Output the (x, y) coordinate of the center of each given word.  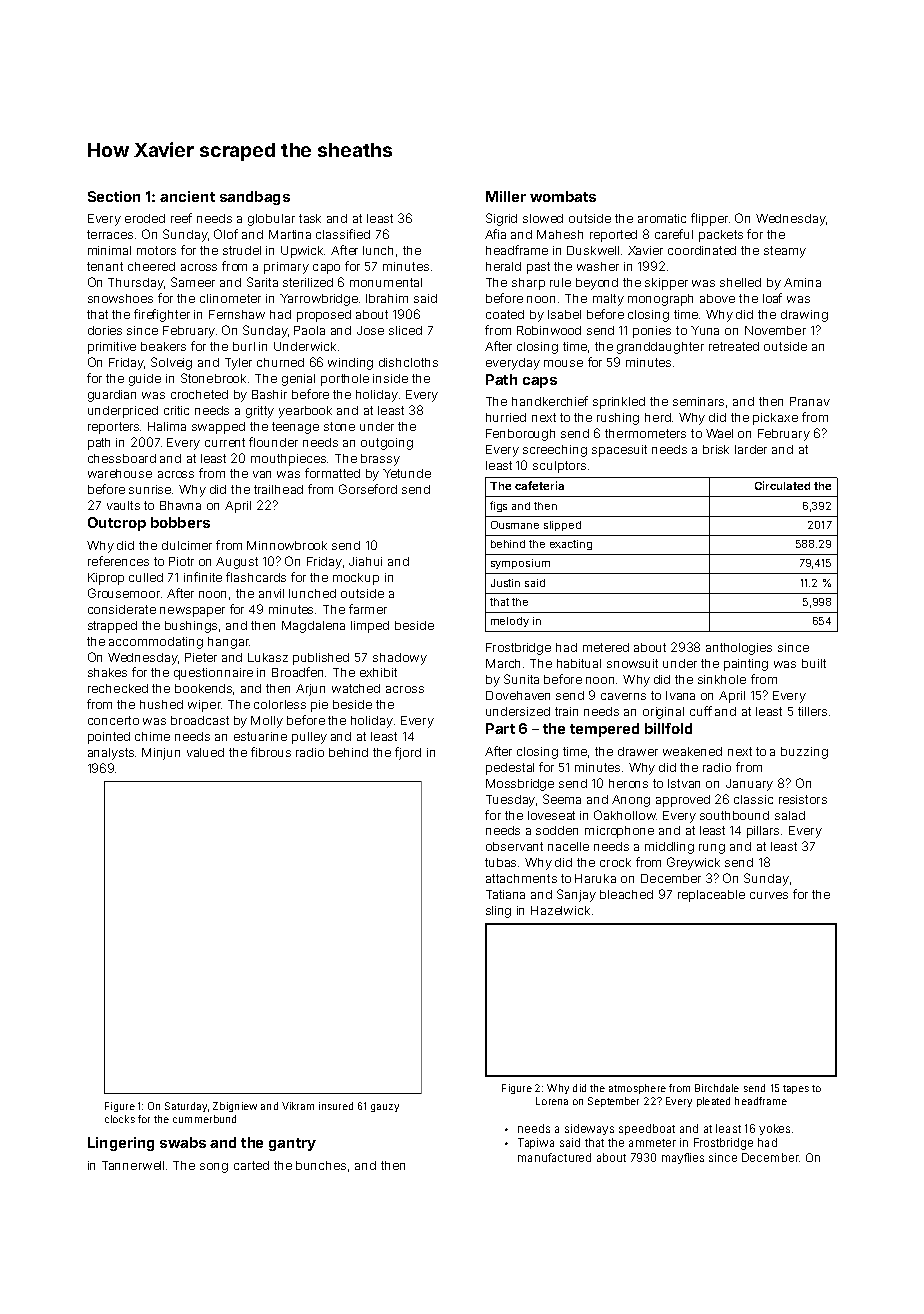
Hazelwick (560, 910)
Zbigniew (235, 1107)
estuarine (260, 736)
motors (156, 250)
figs (498, 506)
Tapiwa (536, 1143)
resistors (803, 799)
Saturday (186, 1107)
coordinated (702, 250)
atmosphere (637, 1089)
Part (500, 728)
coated (505, 314)
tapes (796, 1089)
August (237, 563)
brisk (716, 449)
